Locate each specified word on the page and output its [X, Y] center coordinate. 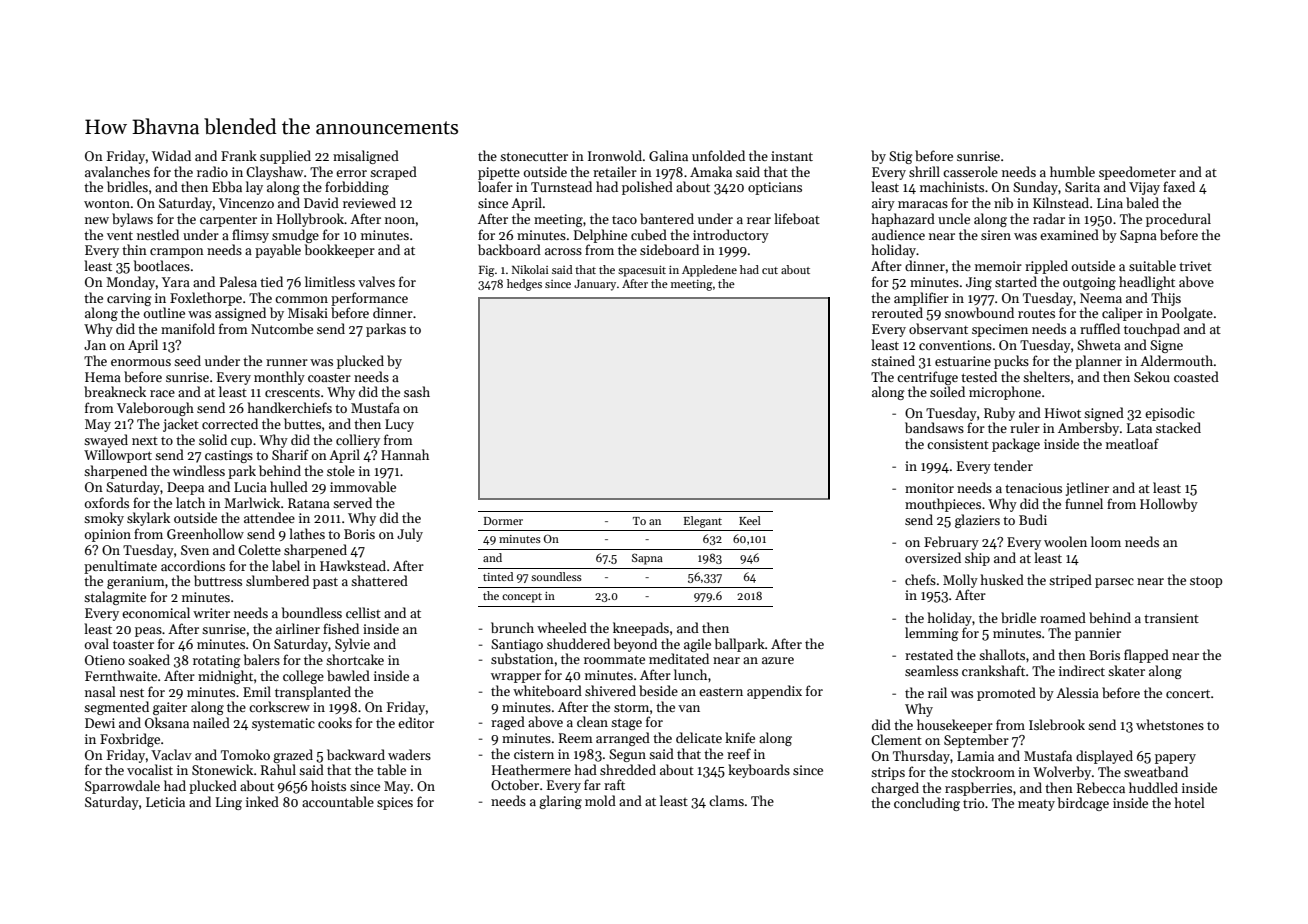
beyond [635, 645]
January [595, 285]
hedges [524, 285]
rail [937, 692]
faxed [1179, 186]
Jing [979, 283]
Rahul [278, 769]
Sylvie [352, 645]
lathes [307, 533]
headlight [1147, 283]
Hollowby [1169, 505]
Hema [103, 377]
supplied [285, 157]
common [301, 299]
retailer [615, 171]
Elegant [703, 522]
